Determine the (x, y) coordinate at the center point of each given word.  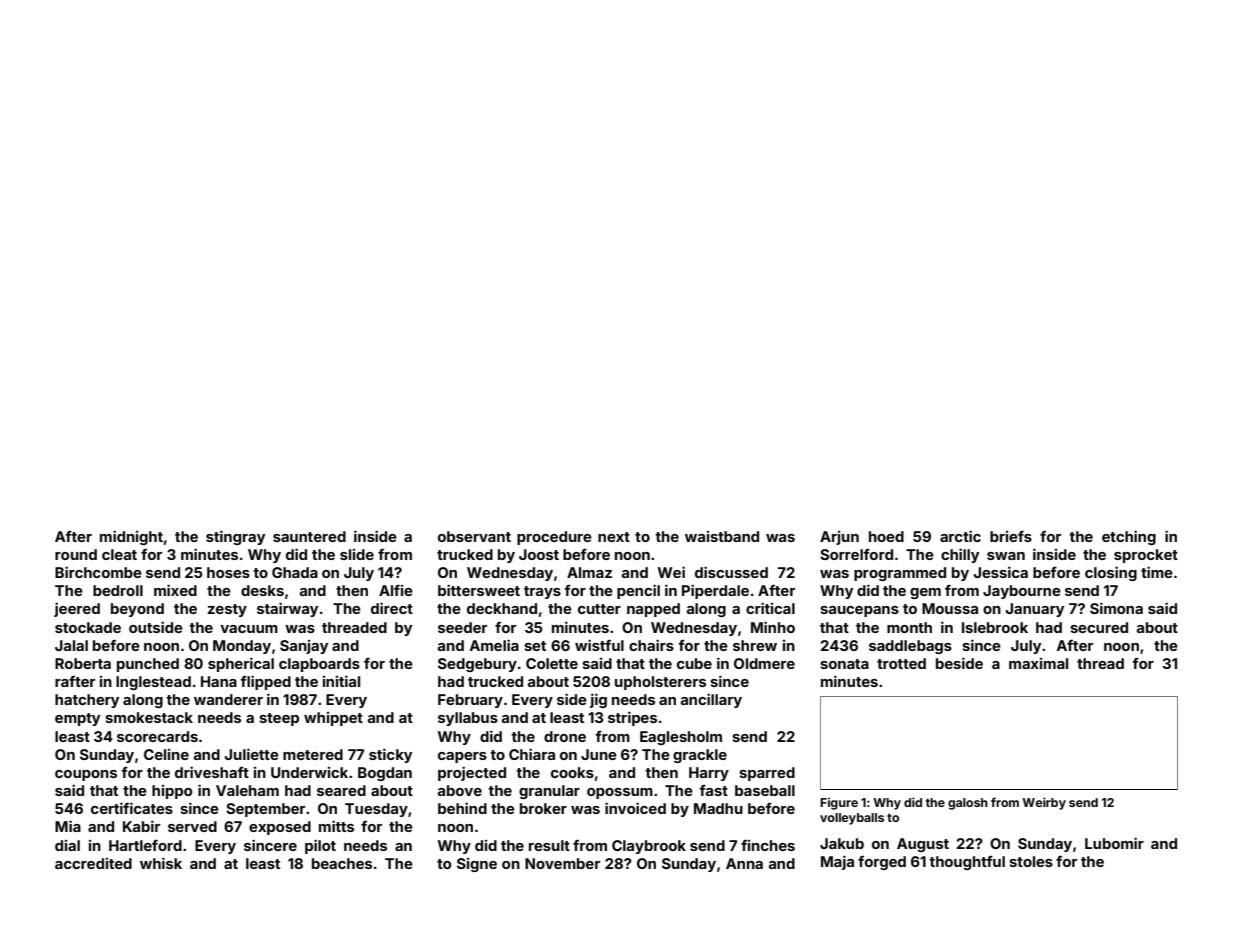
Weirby (1044, 803)
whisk (161, 863)
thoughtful (967, 863)
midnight (131, 537)
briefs (1011, 536)
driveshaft (212, 772)
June (599, 754)
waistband (722, 536)
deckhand (502, 608)
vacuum (249, 629)
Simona (1116, 608)
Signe (477, 865)
